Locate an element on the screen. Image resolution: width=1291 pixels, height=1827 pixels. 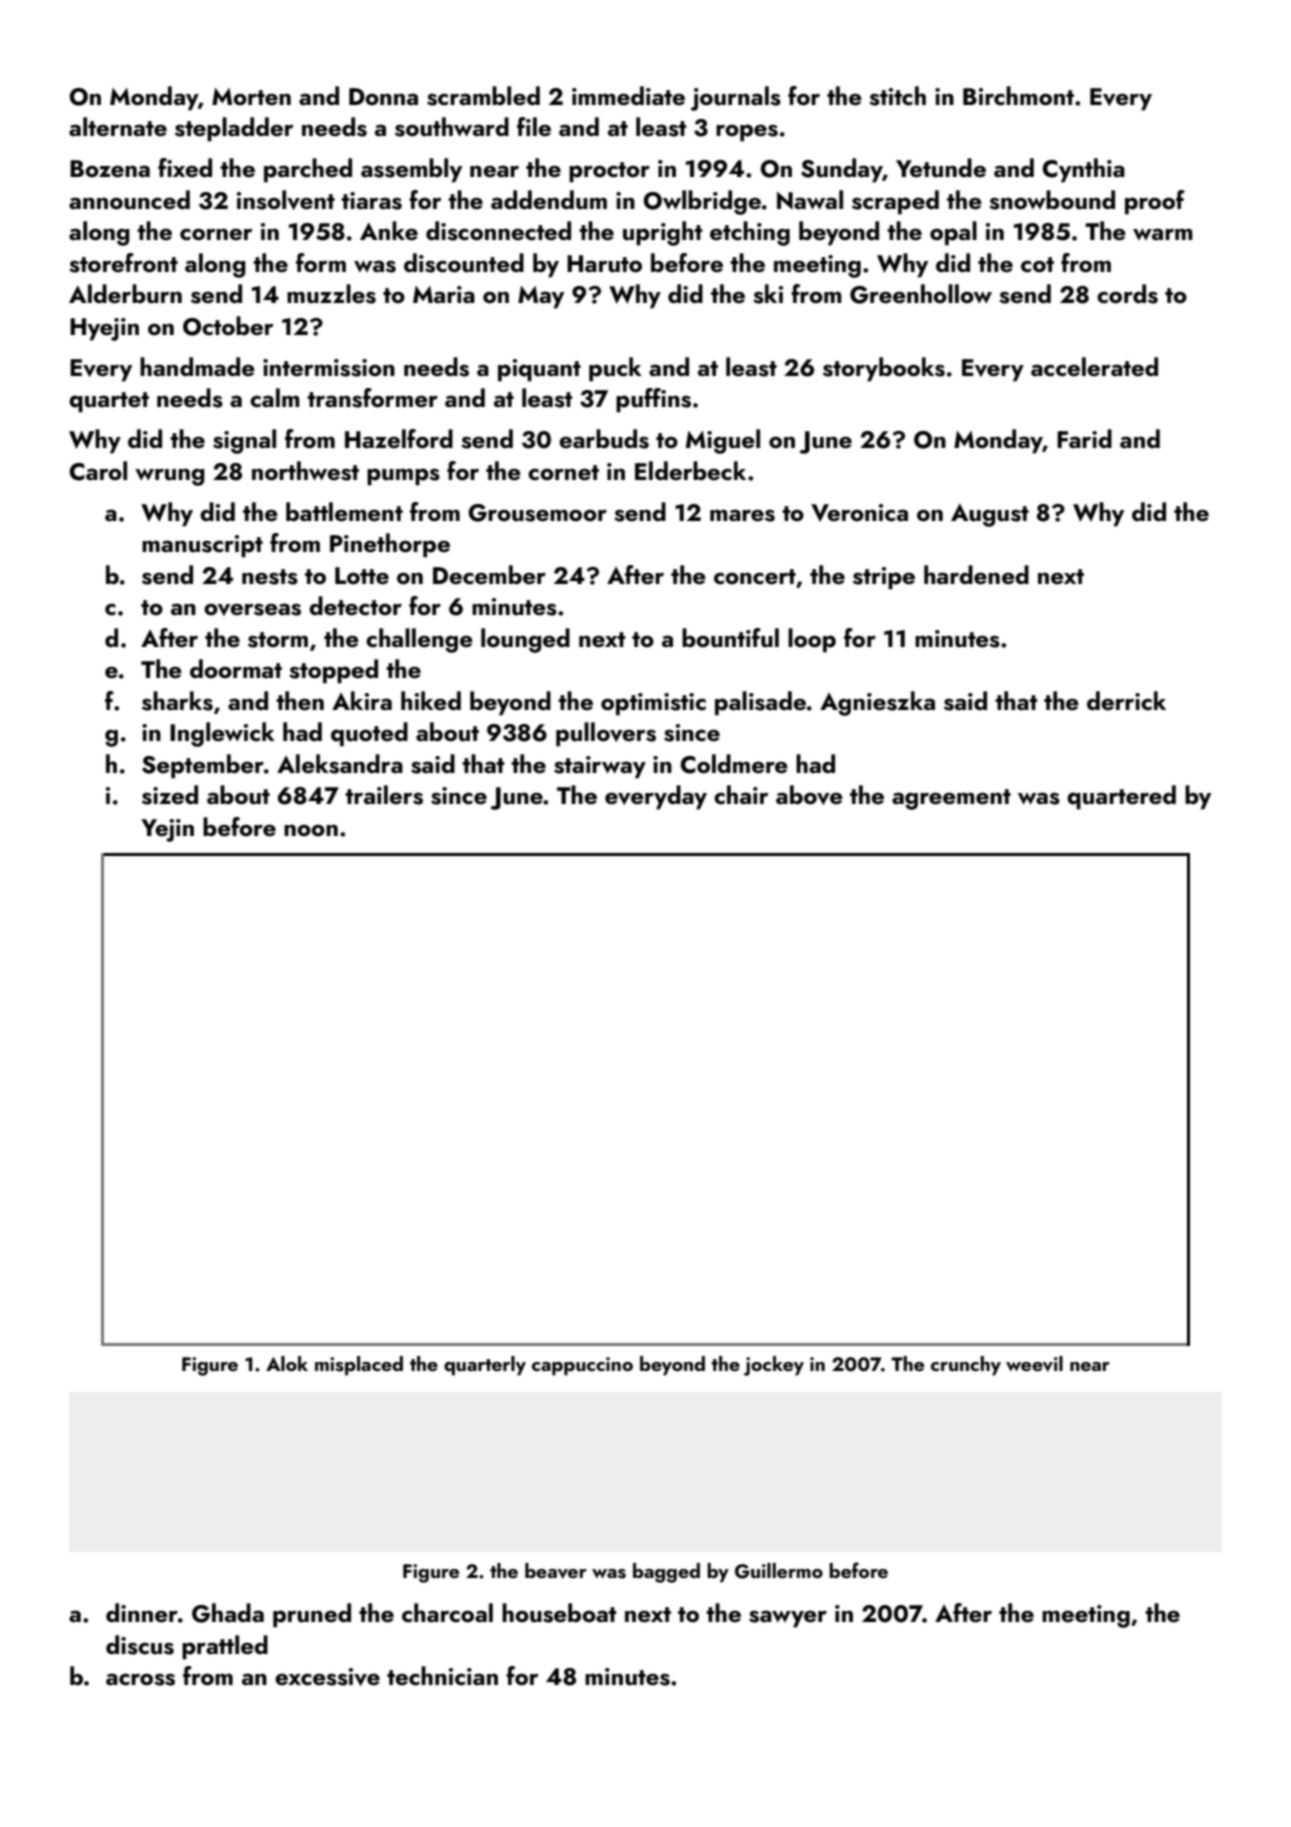
Hazelford is located at coordinates (399, 438).
